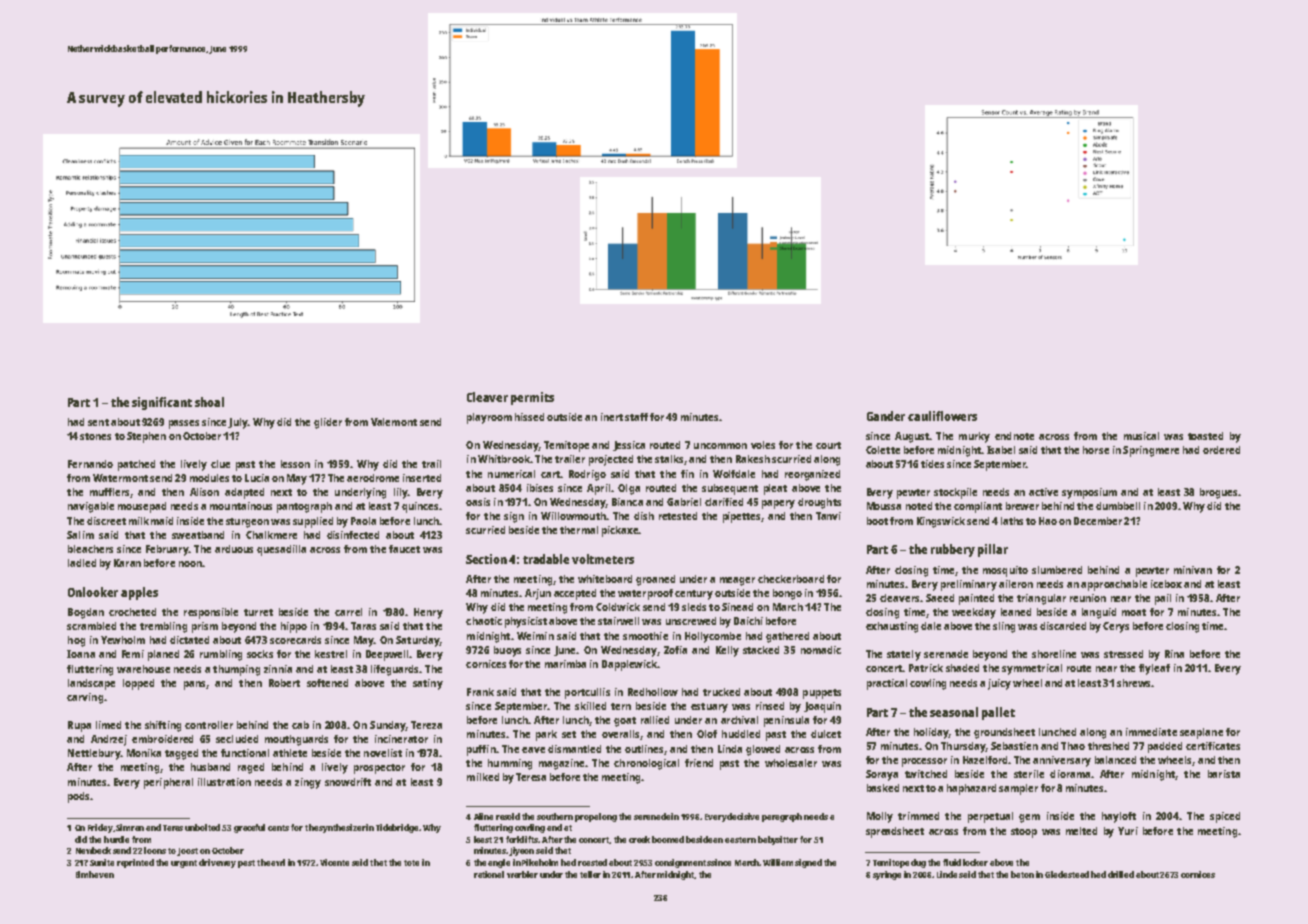 The width and height of the page is (1308, 924). Describe the element at coordinates (821, 650) in the page. I see `nomadic` at that location.
